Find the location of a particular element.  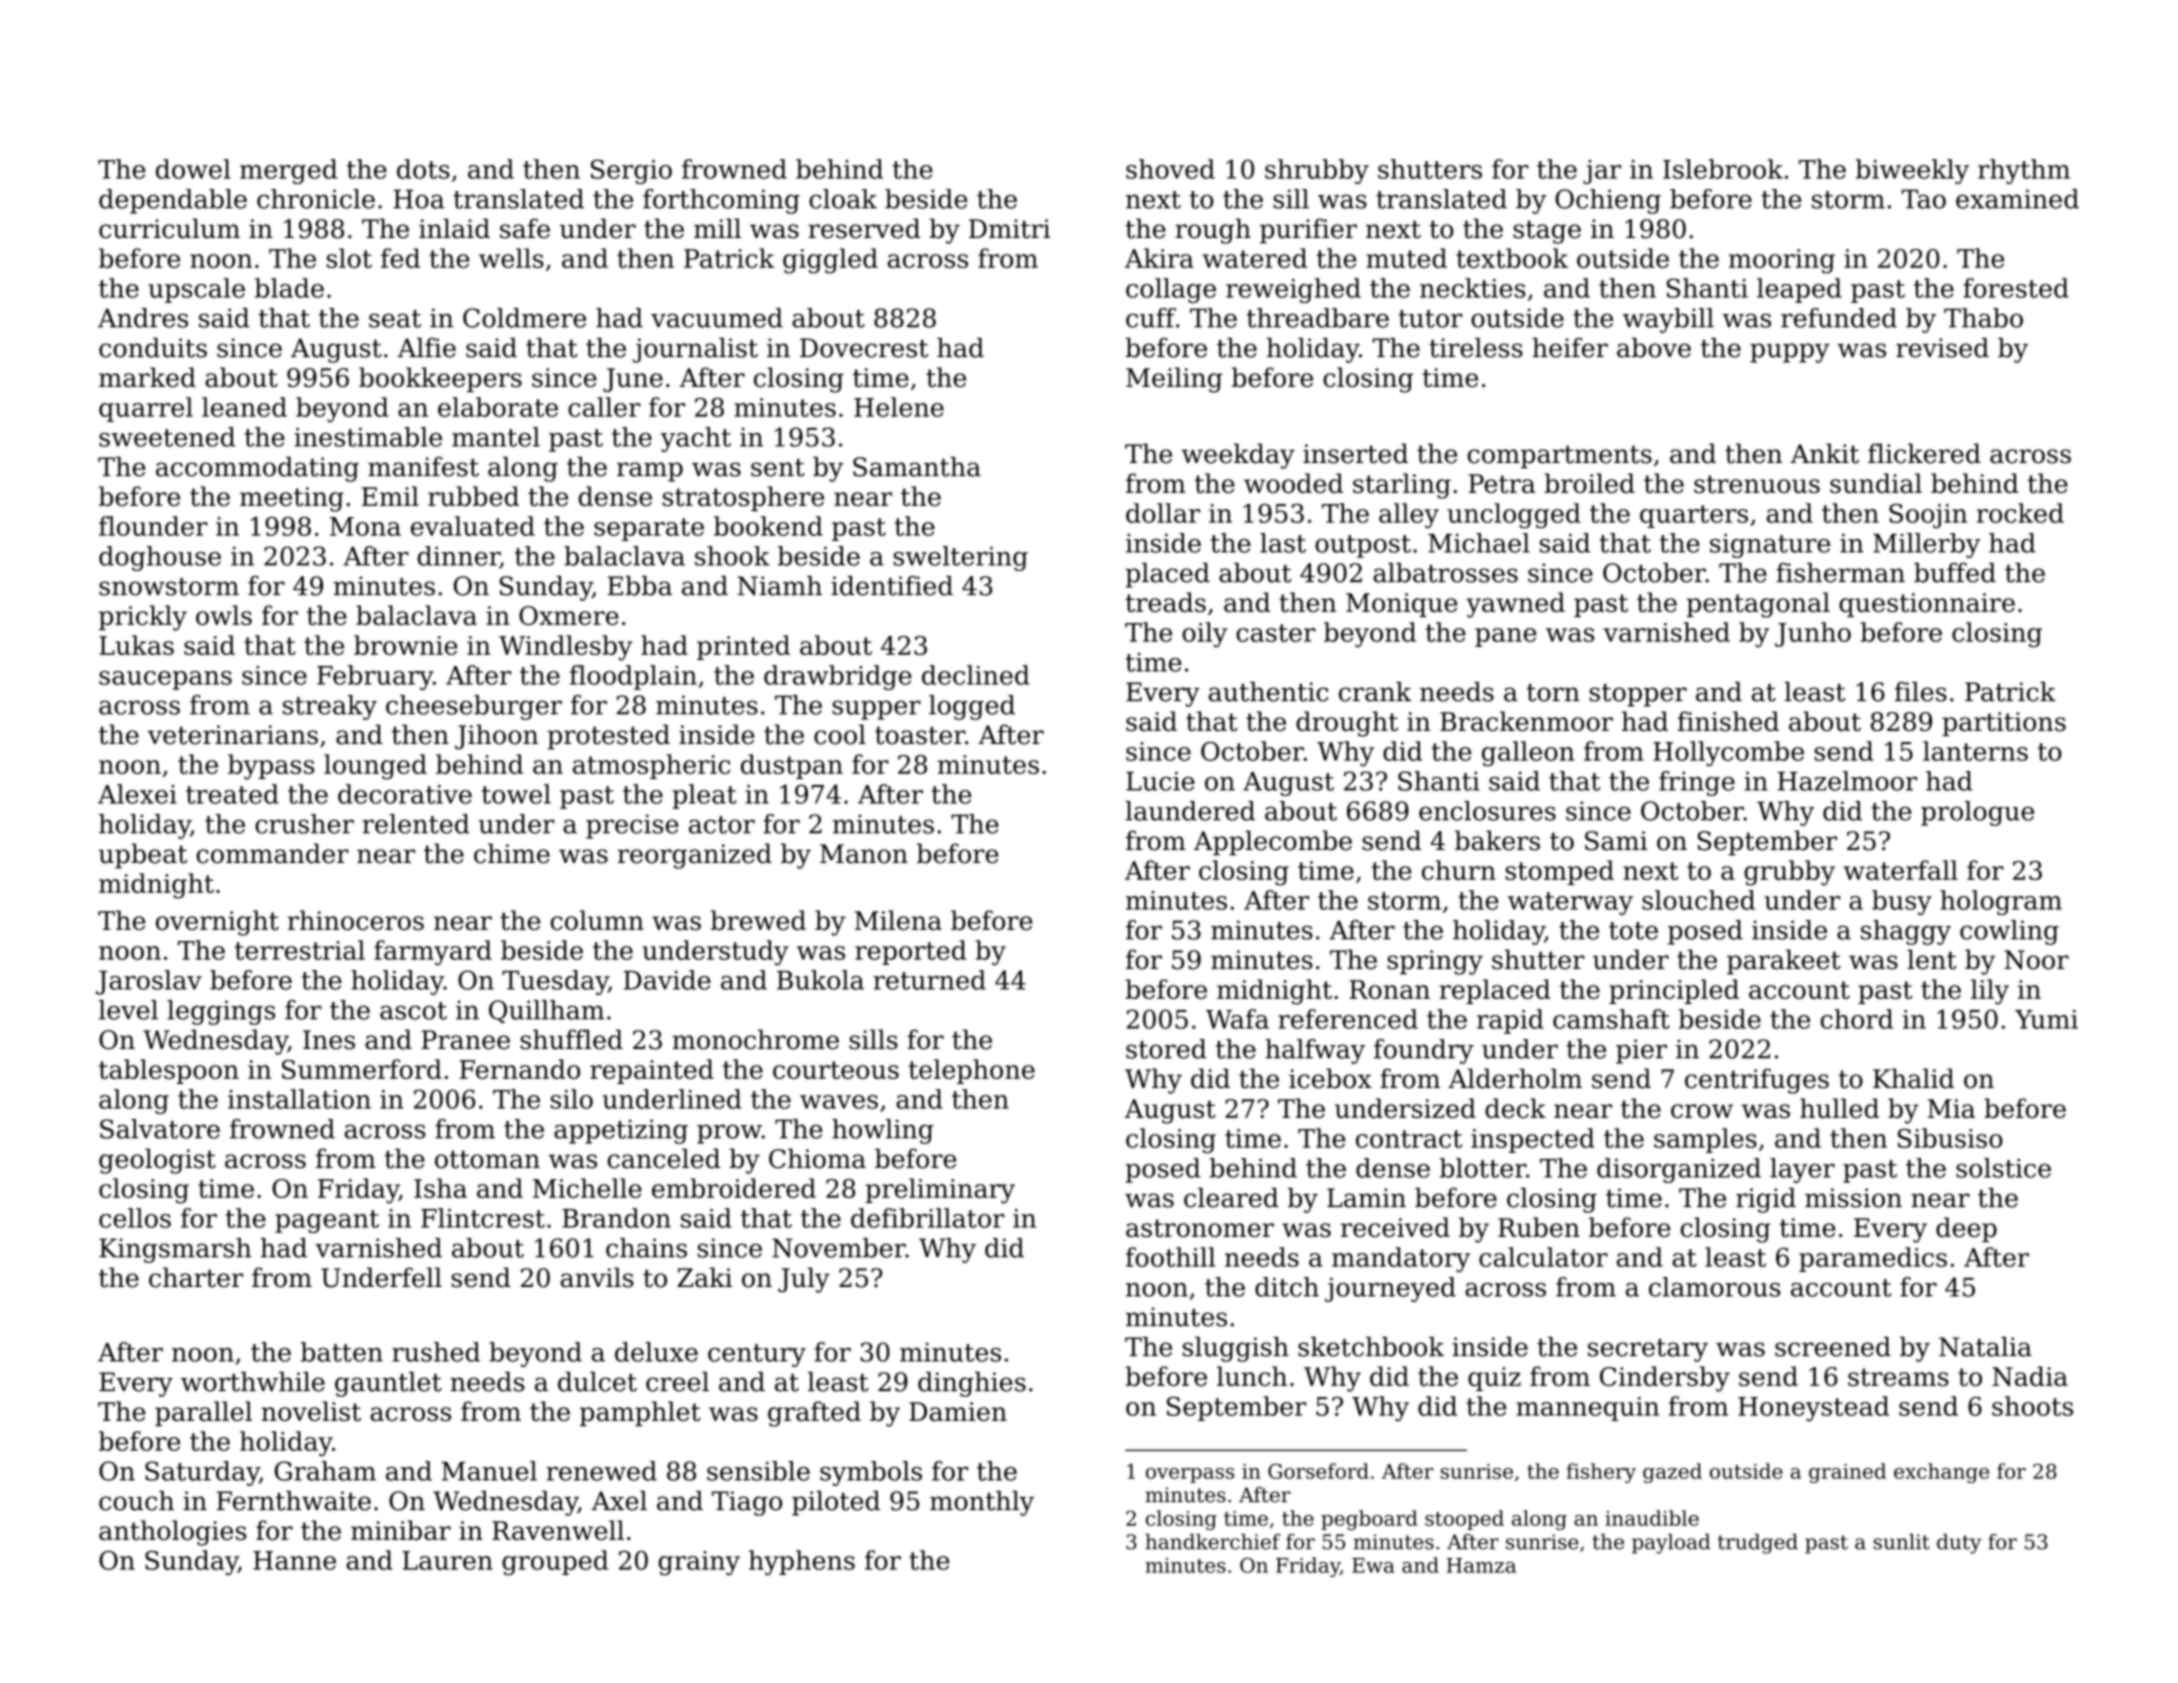

dowel is located at coordinates (193, 169).
